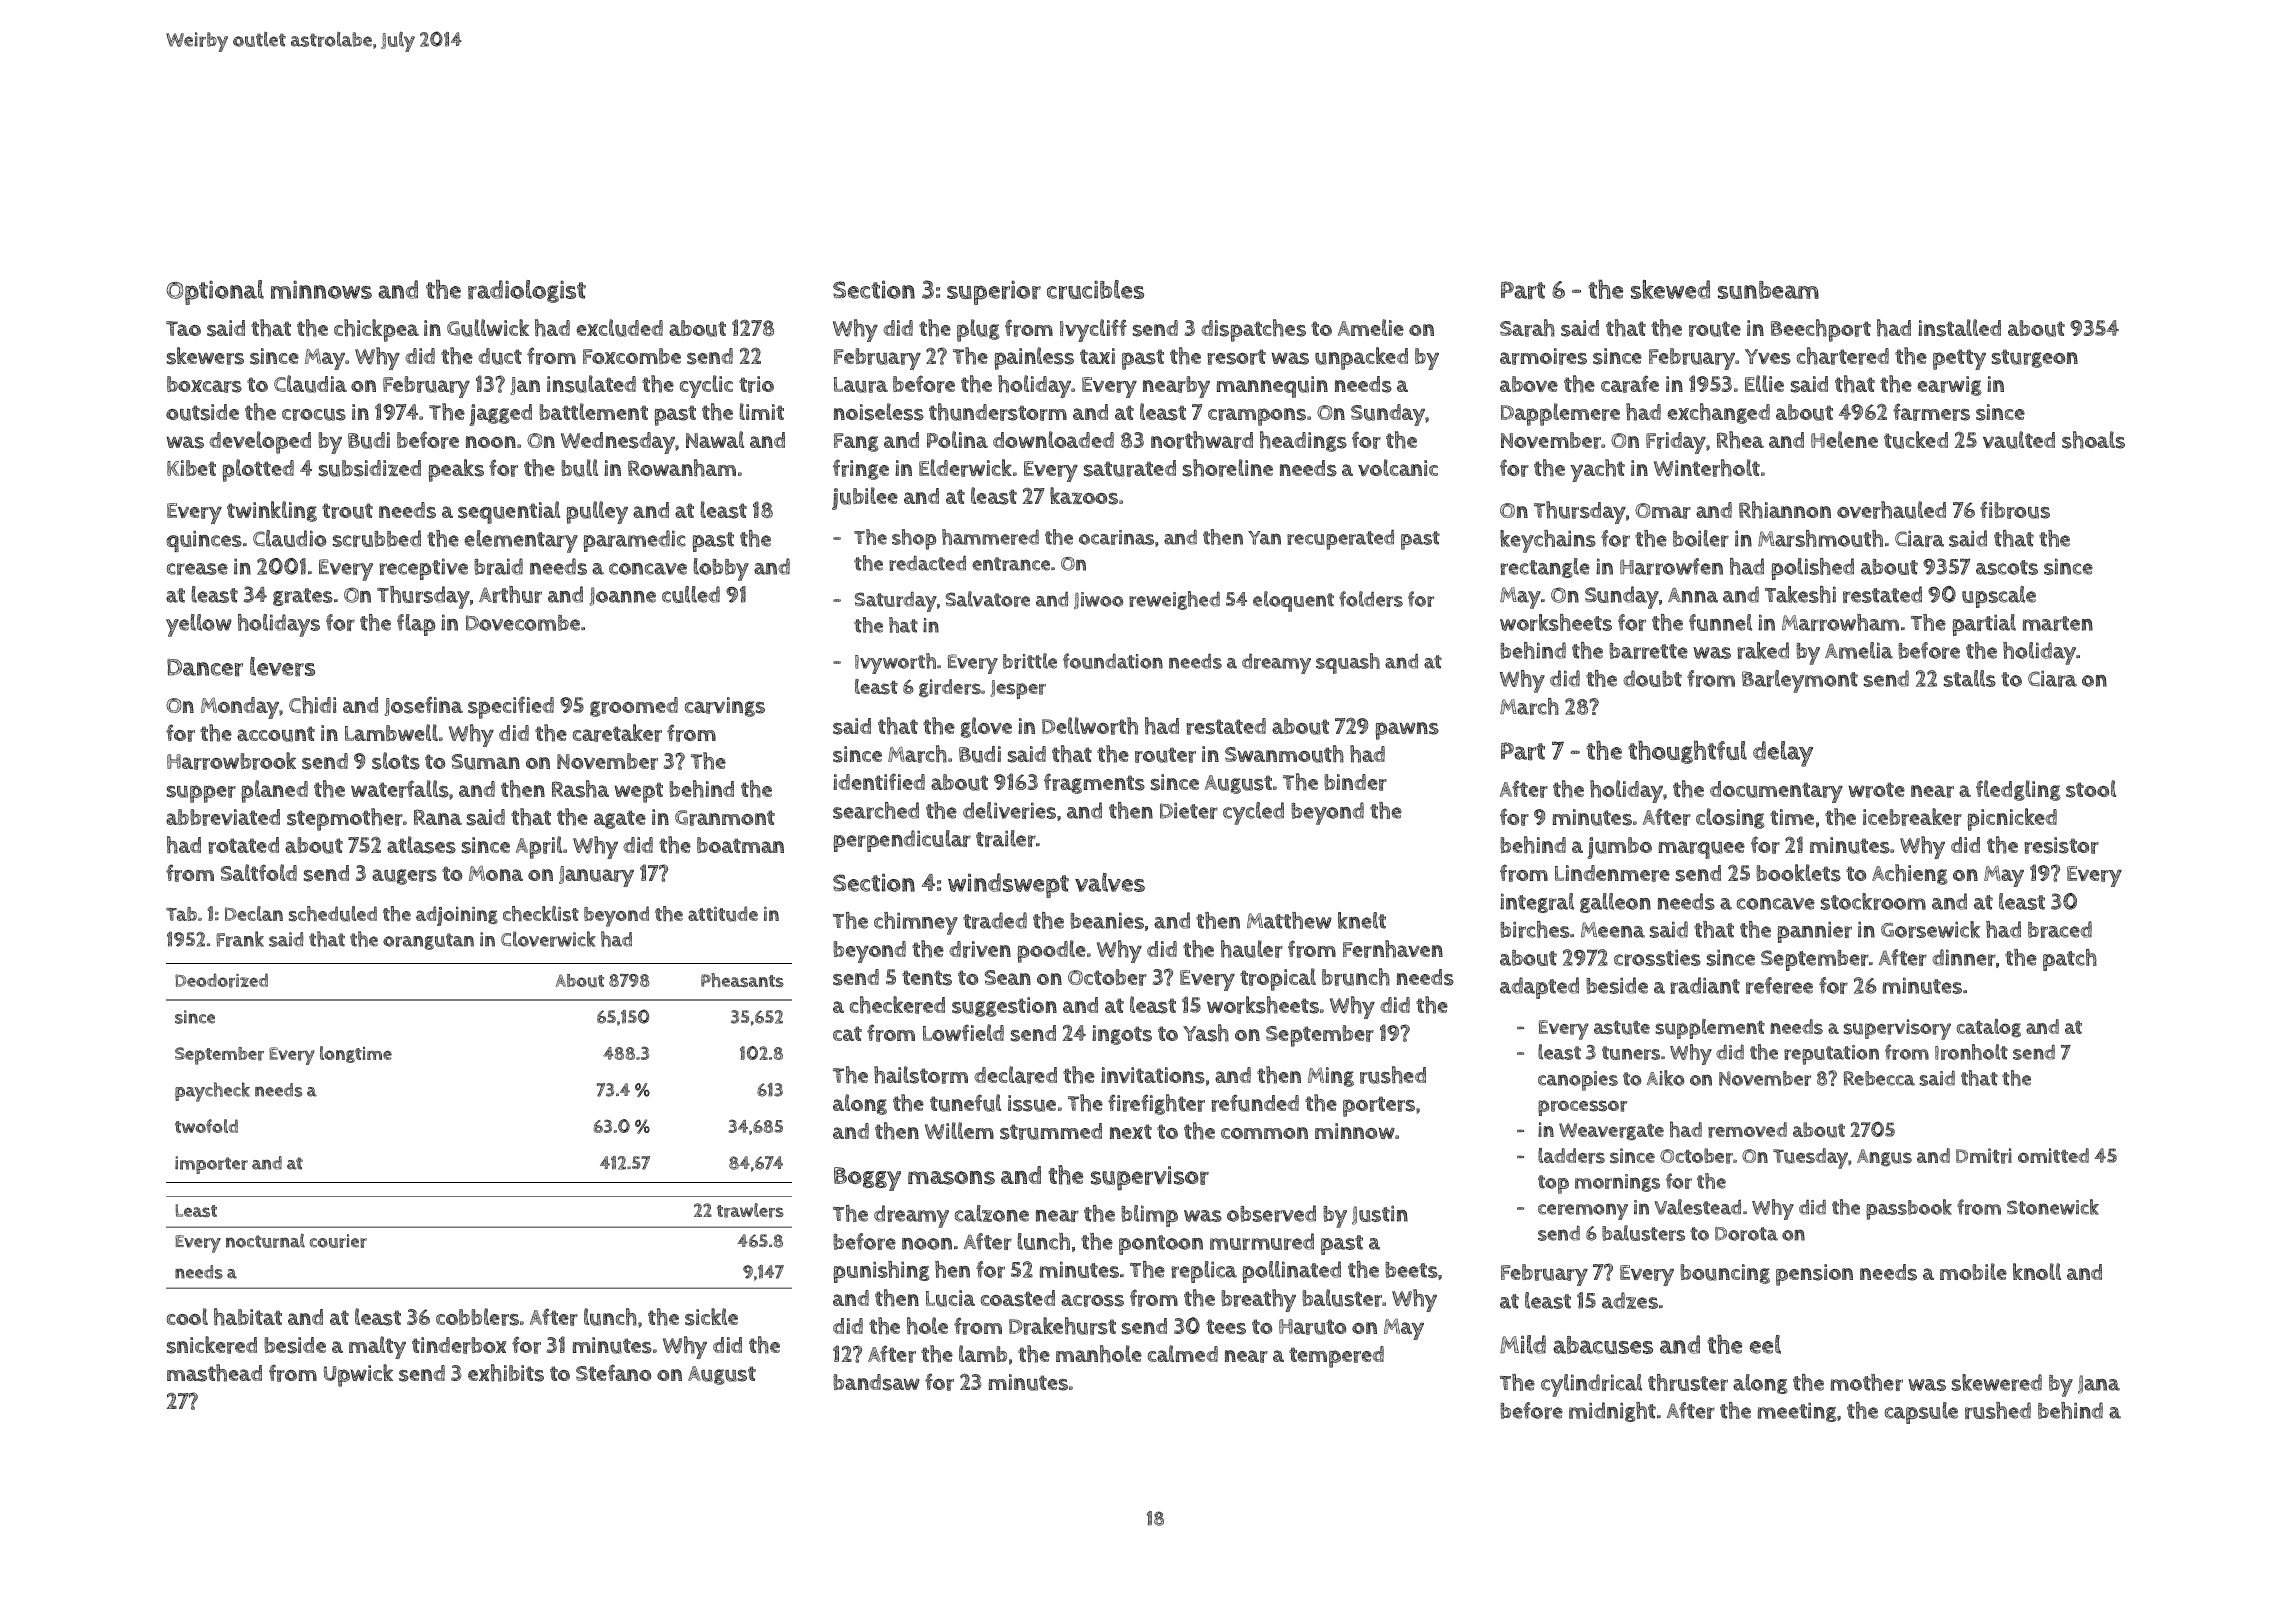  Describe the element at coordinates (2091, 789) in the screenshot. I see `stool` at that location.
